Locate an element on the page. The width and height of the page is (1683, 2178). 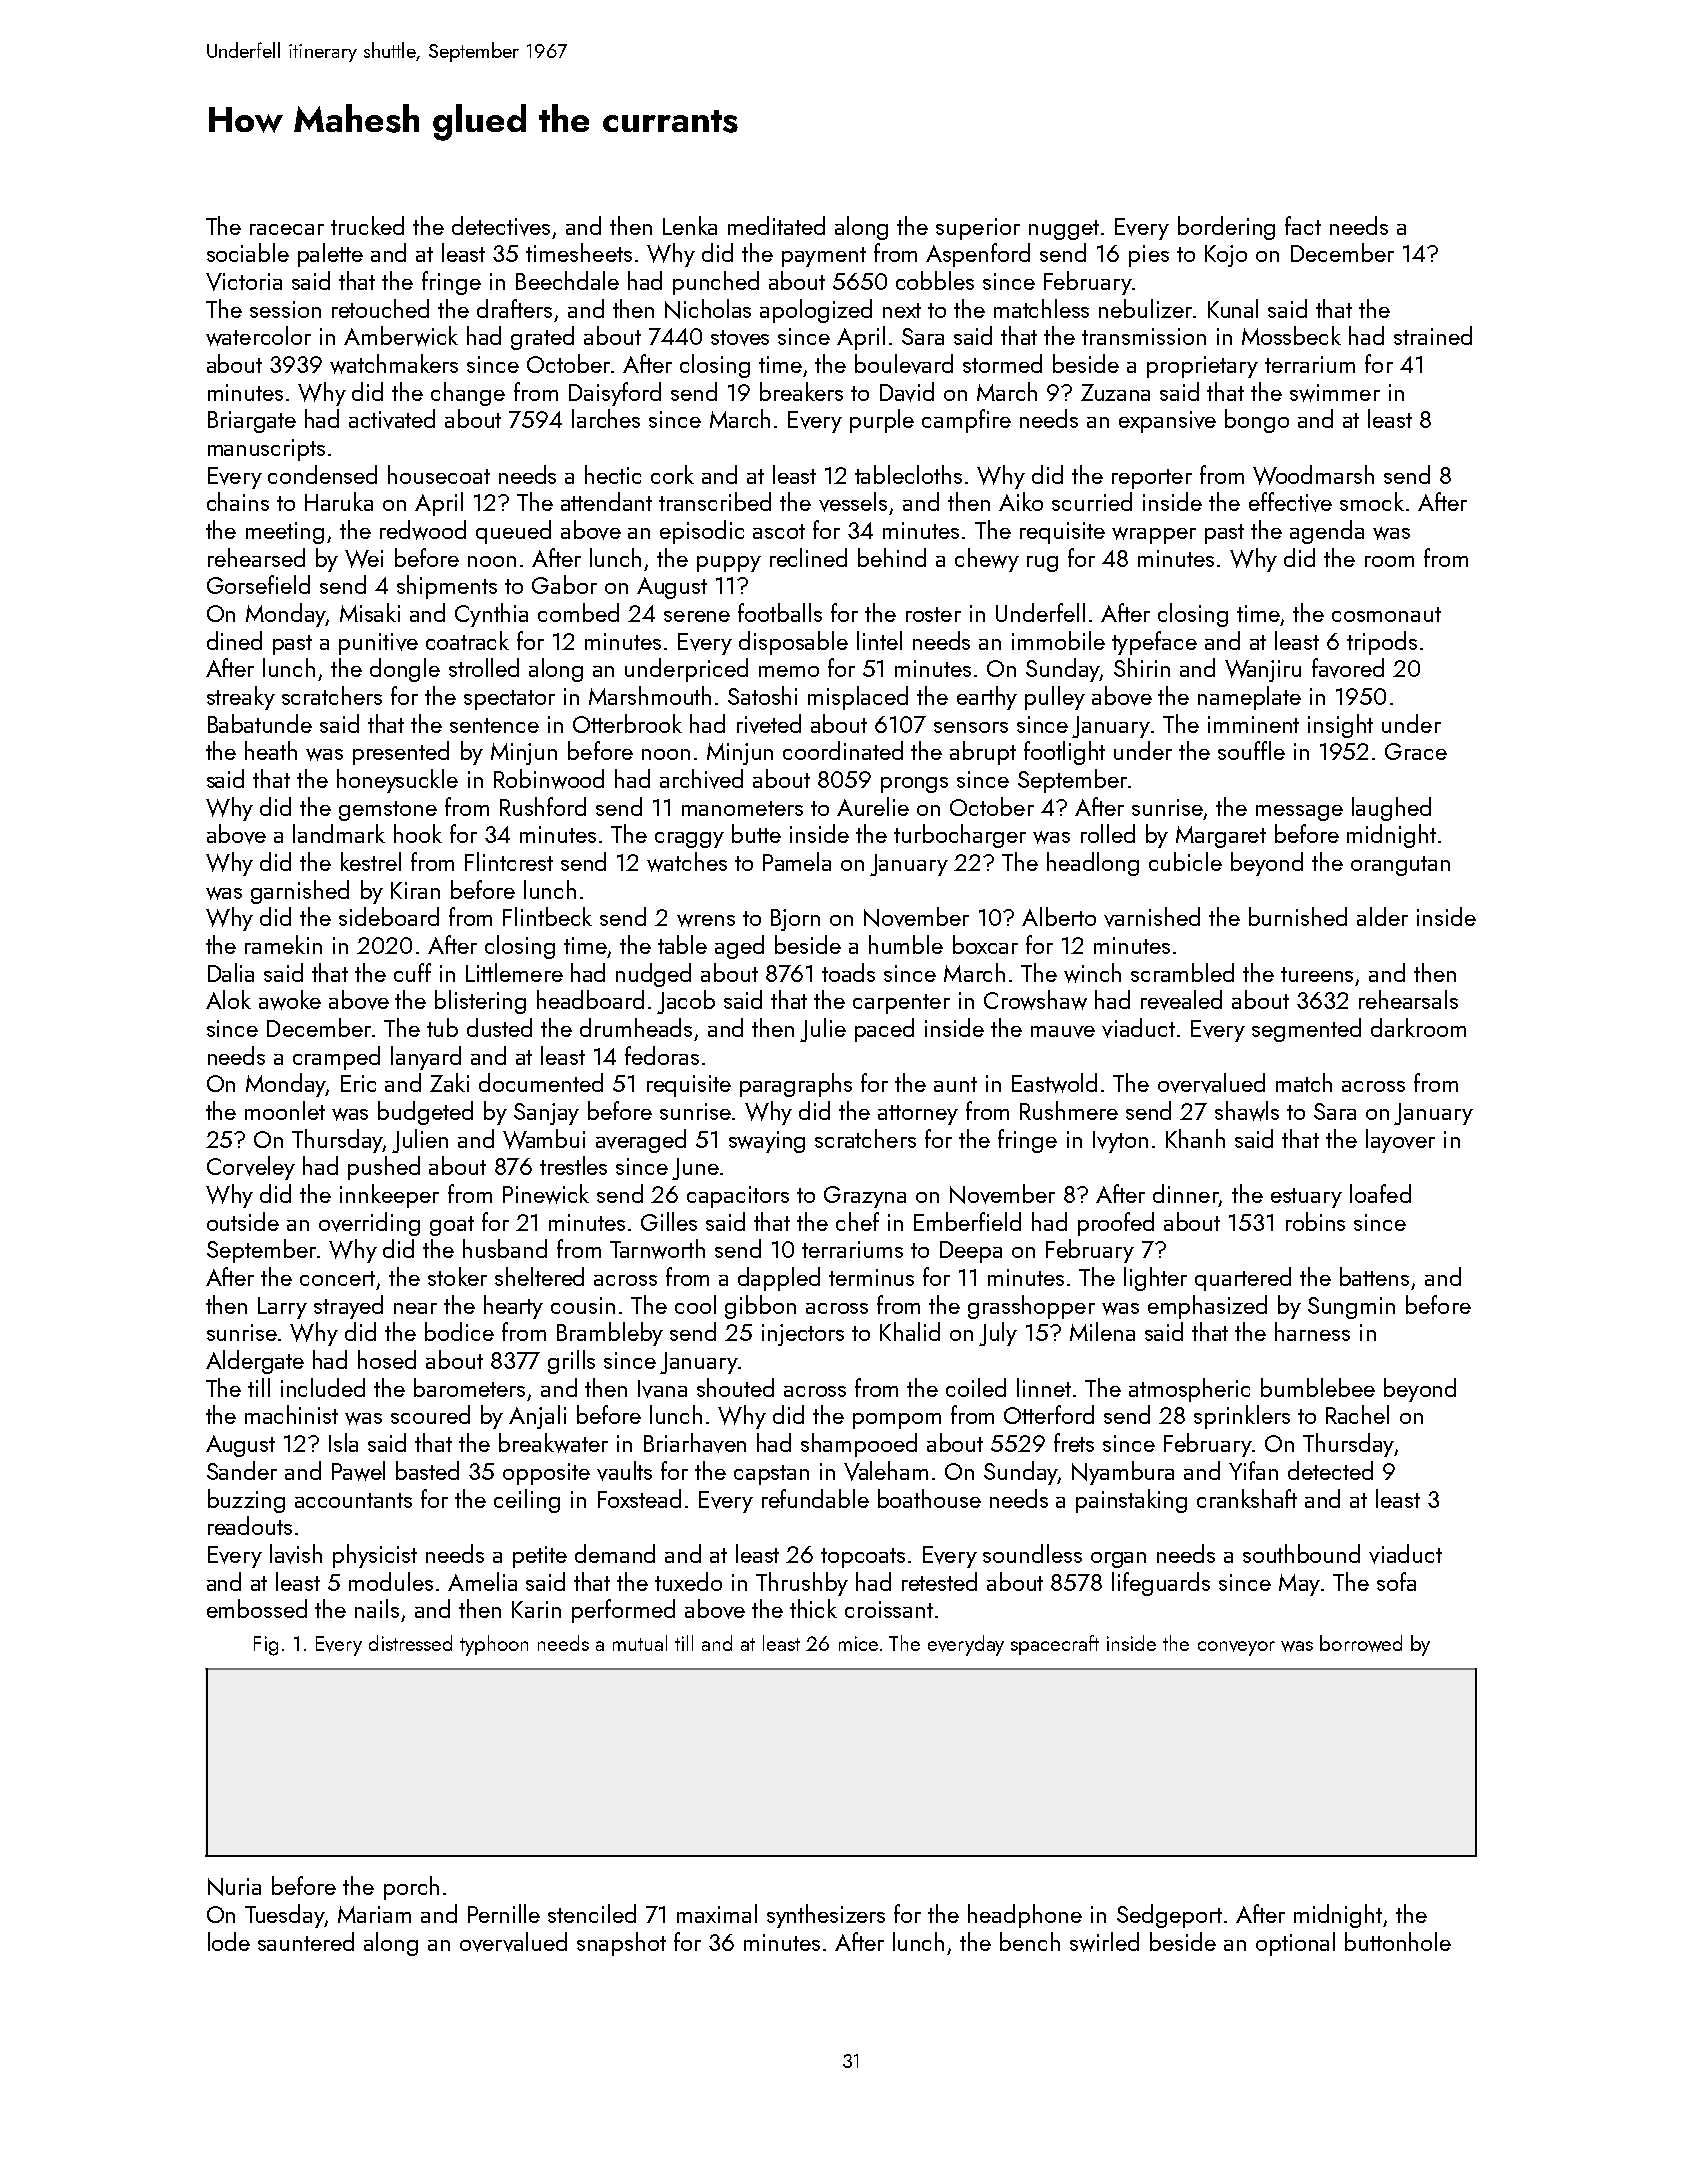
porch is located at coordinates (411, 1888).
